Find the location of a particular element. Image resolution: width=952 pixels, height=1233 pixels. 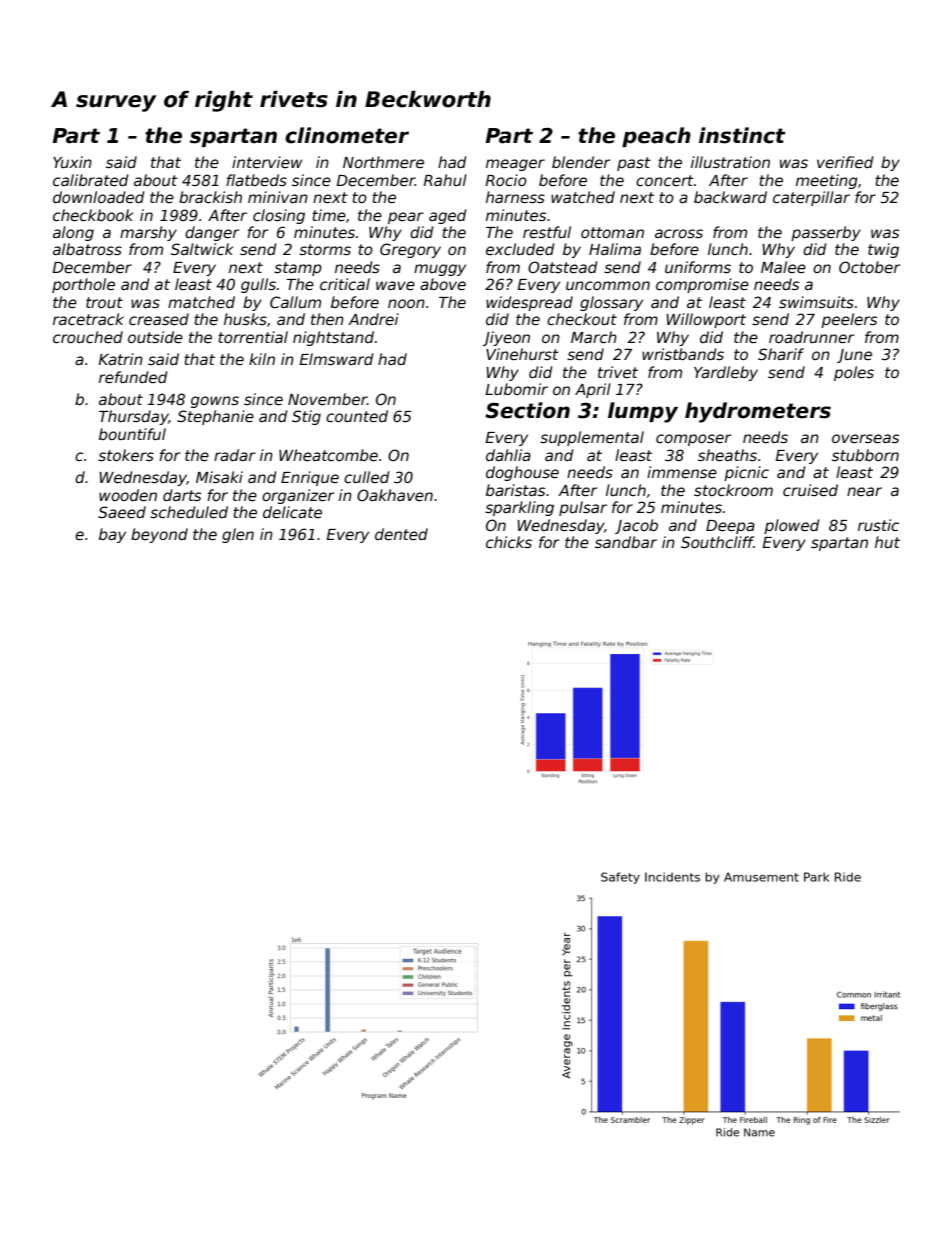

instinct is located at coordinates (742, 135).
